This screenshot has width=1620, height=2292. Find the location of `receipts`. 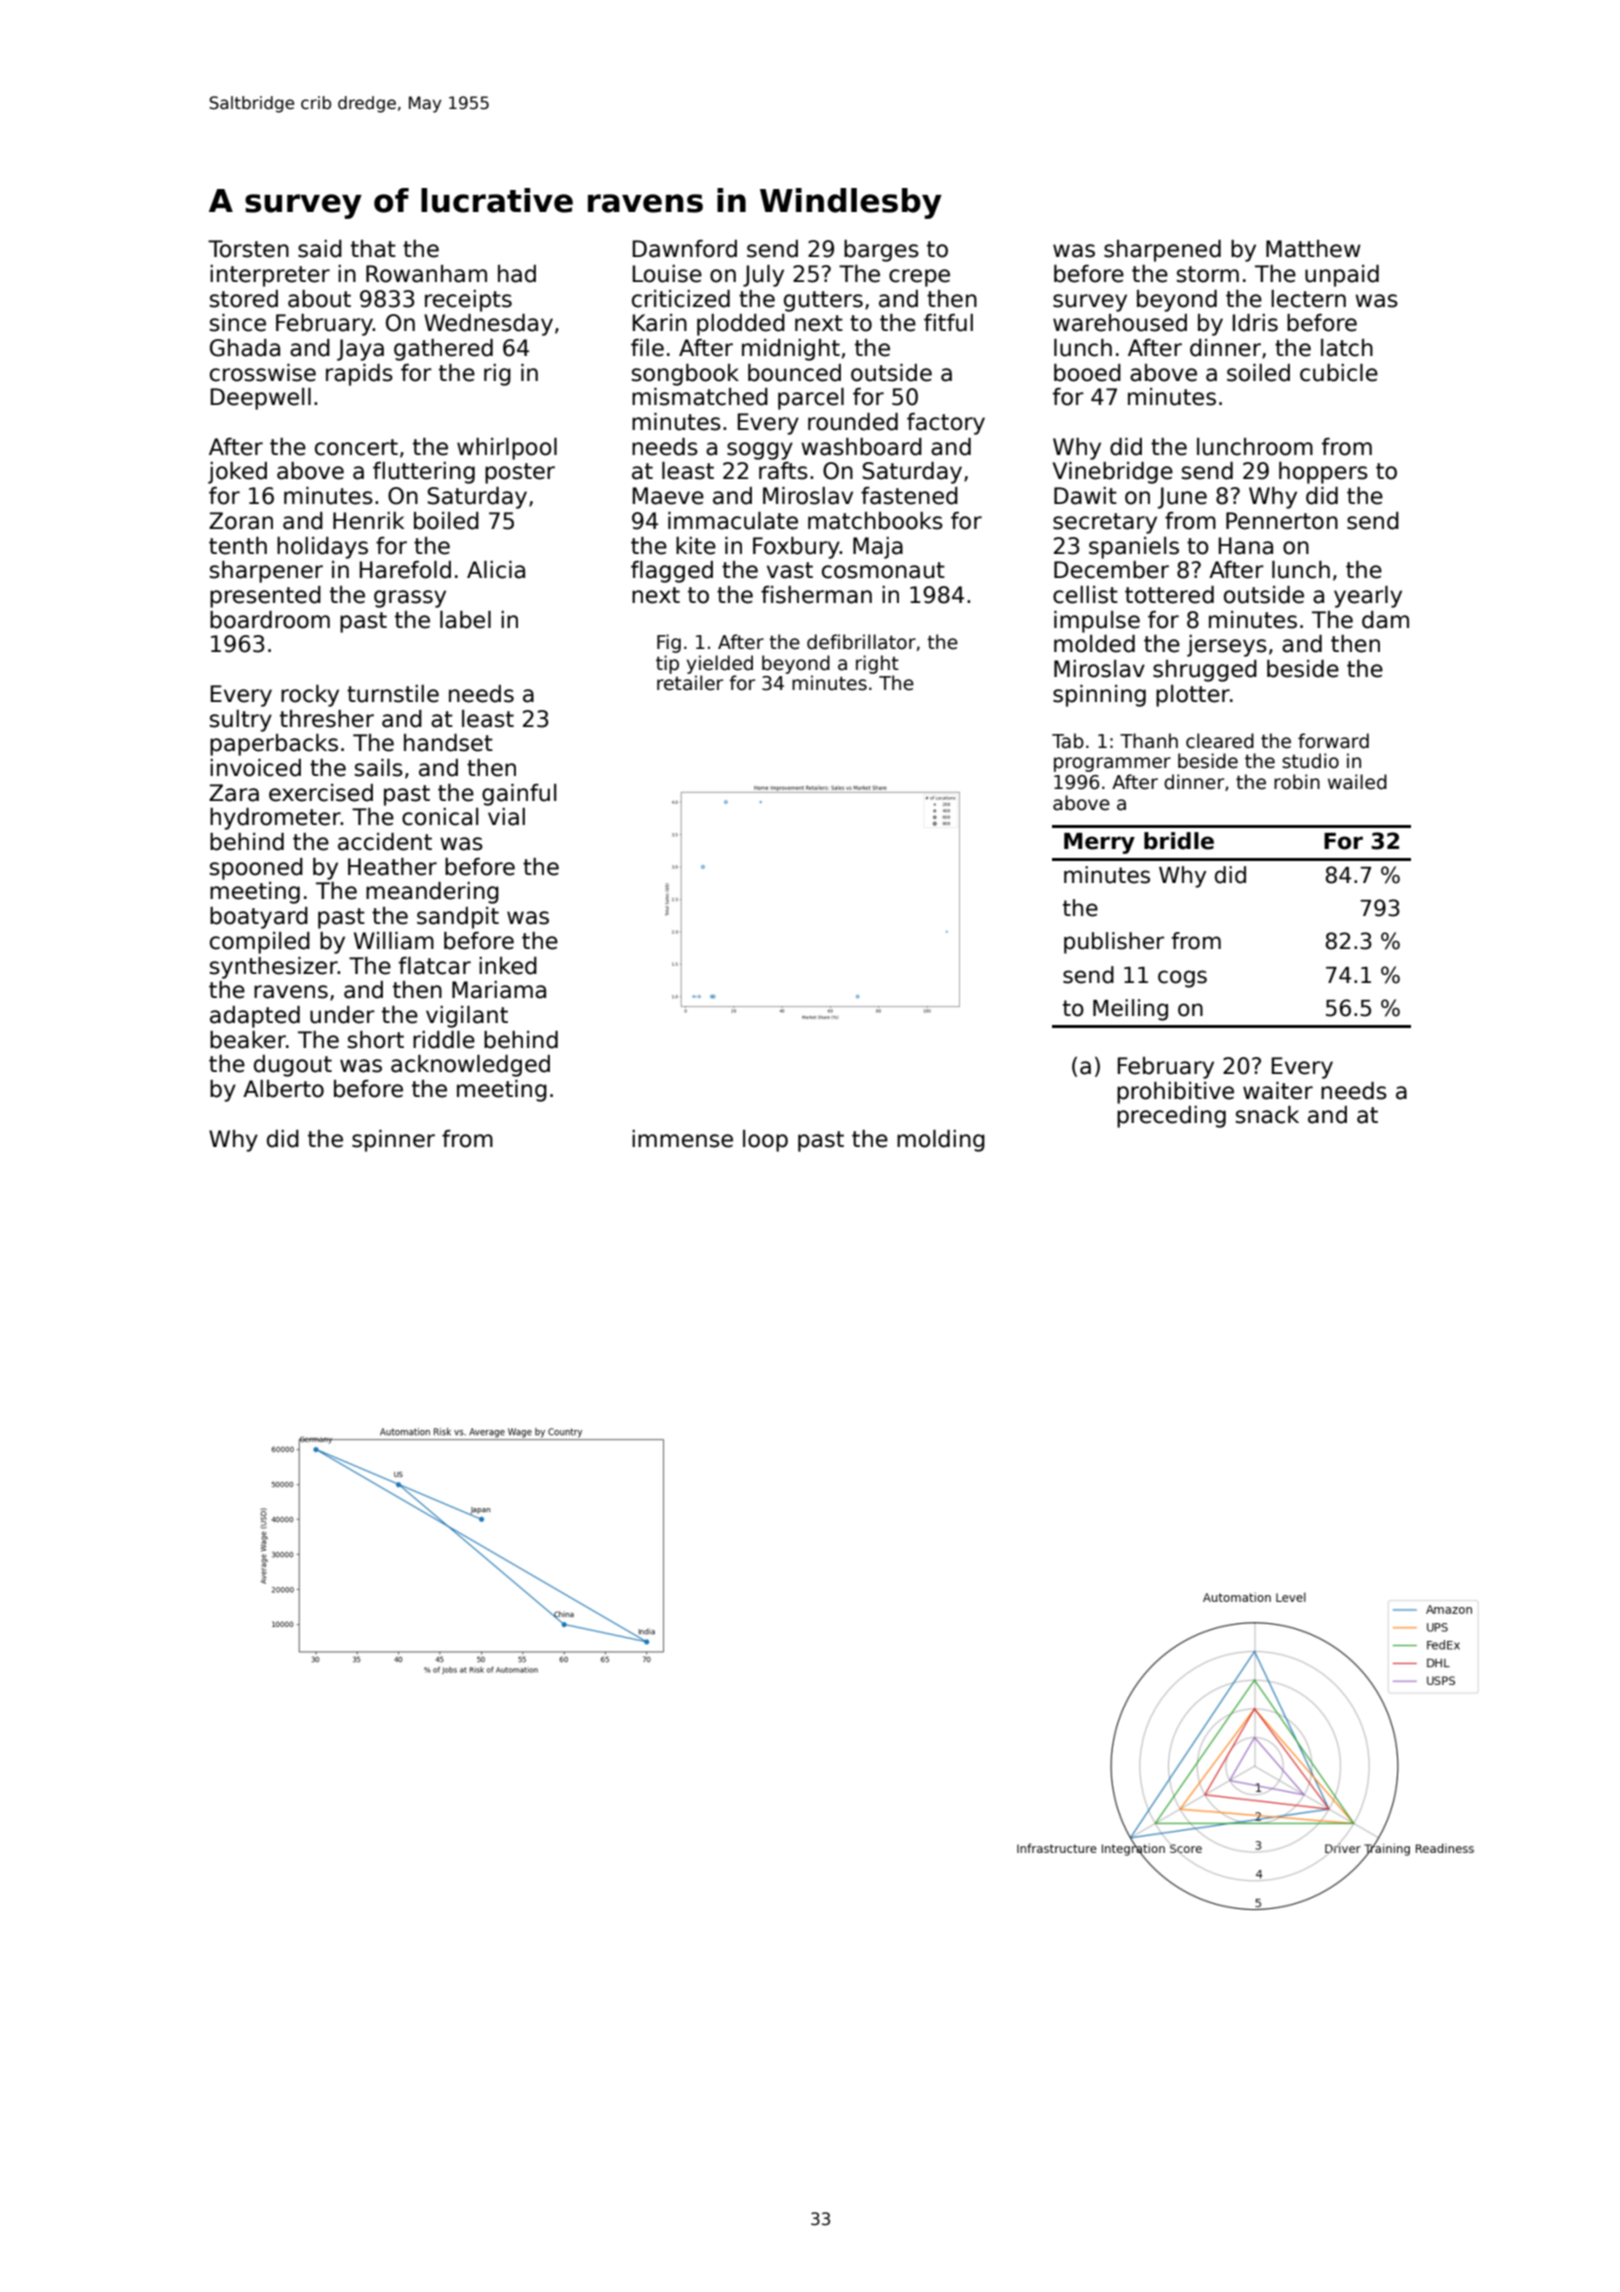

receipts is located at coordinates (468, 301).
